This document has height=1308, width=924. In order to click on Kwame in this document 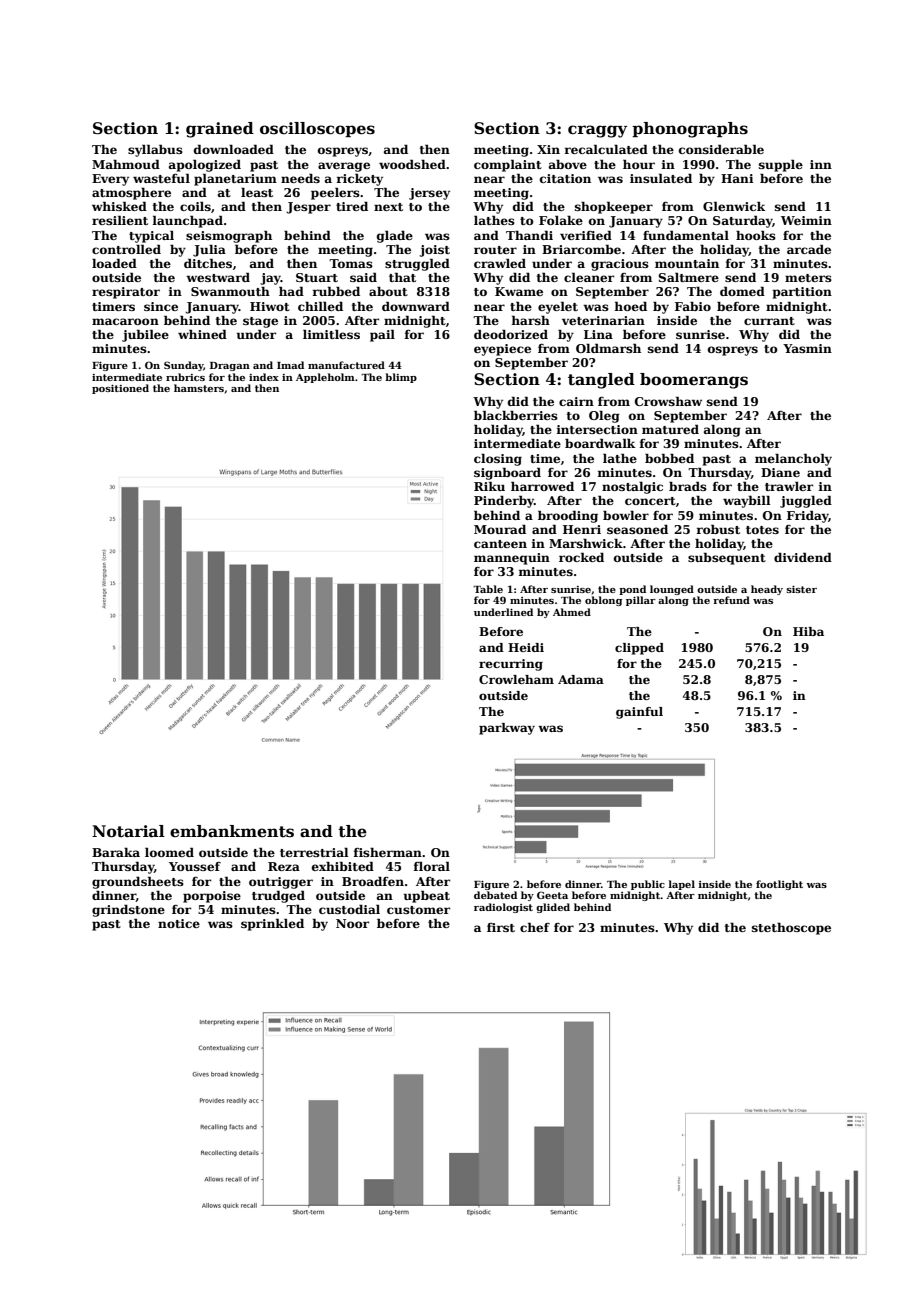, I will do `click(519, 291)`.
